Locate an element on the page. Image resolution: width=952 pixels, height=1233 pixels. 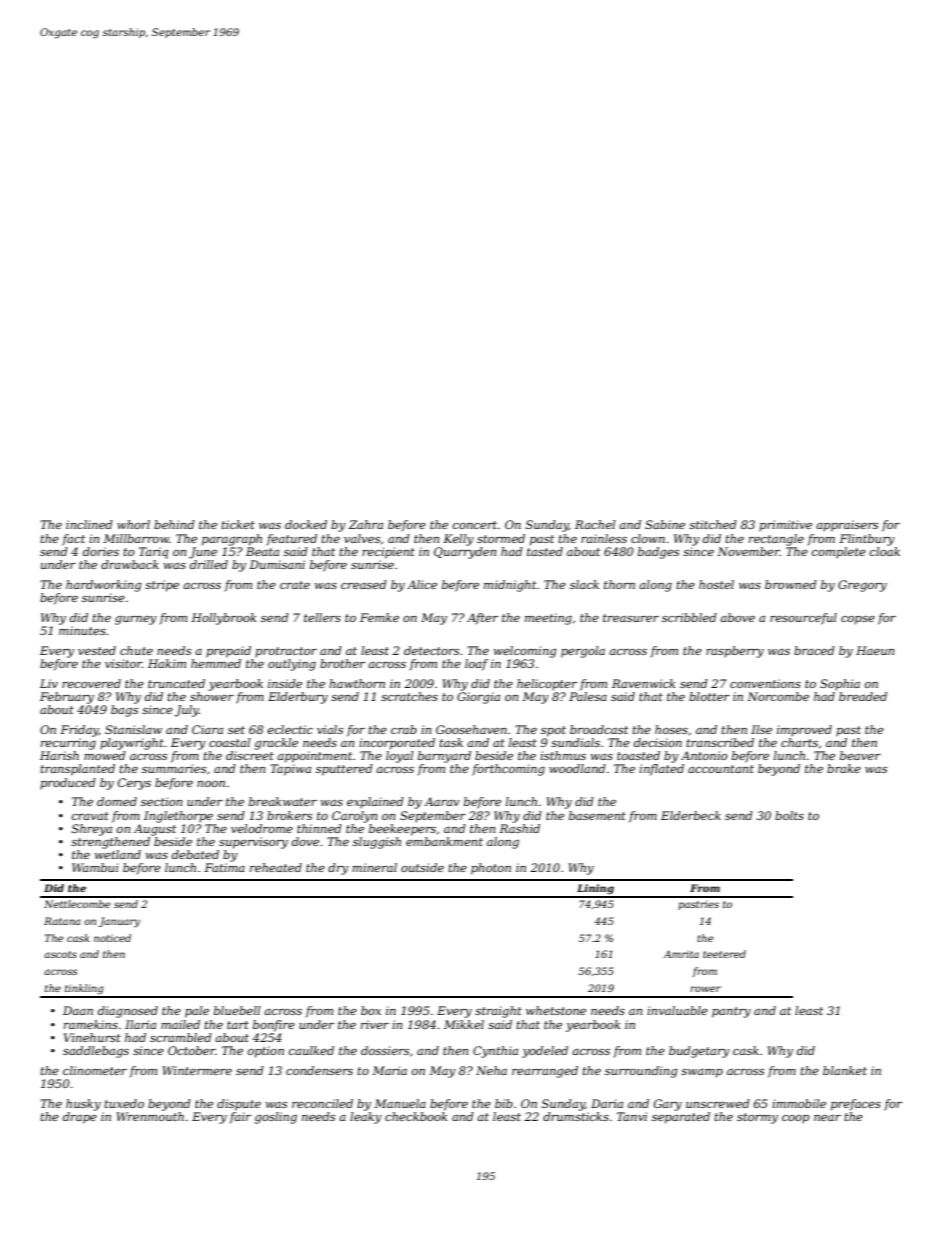
pantry is located at coordinates (731, 1012).
